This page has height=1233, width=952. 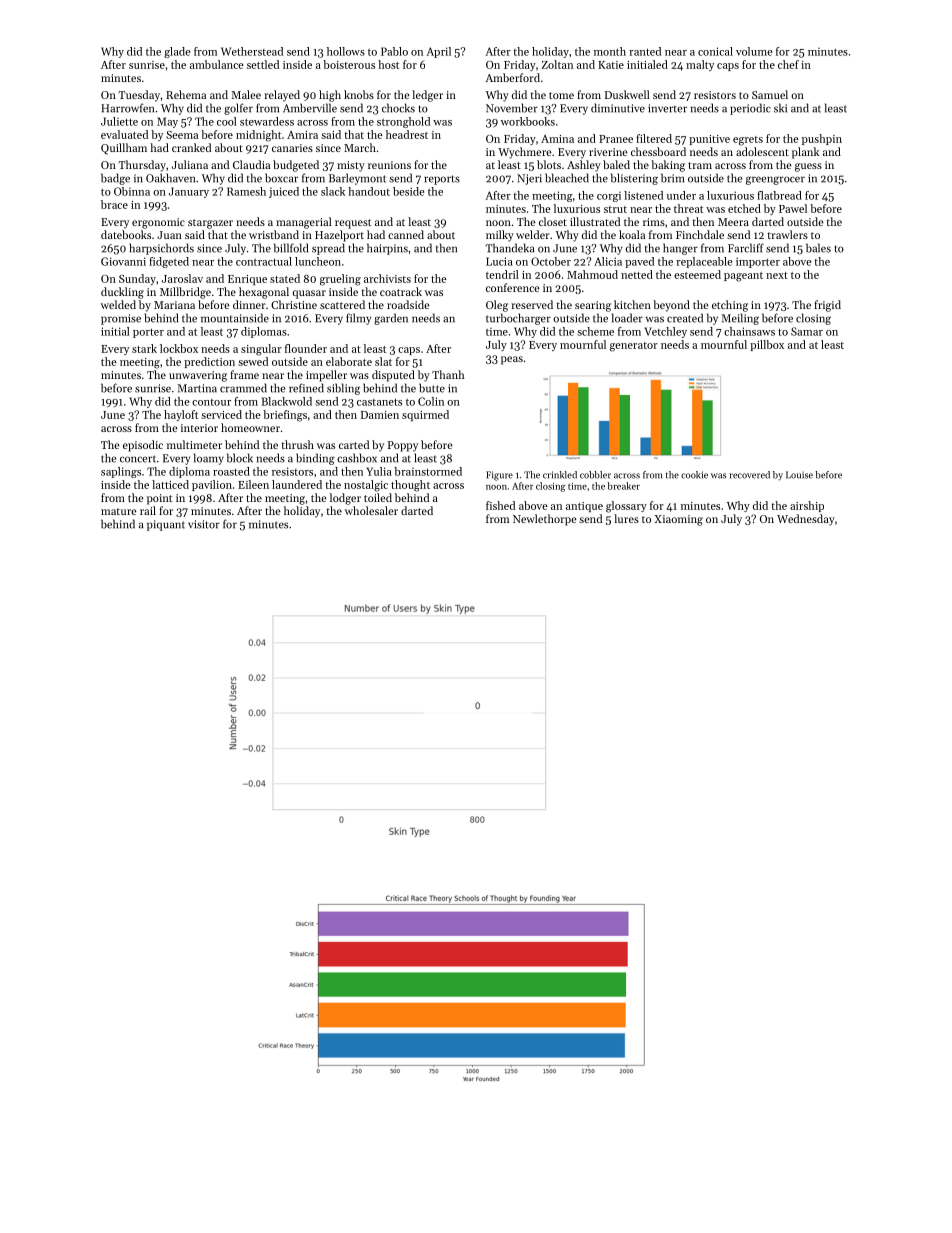 I want to click on toiled, so click(x=378, y=497).
